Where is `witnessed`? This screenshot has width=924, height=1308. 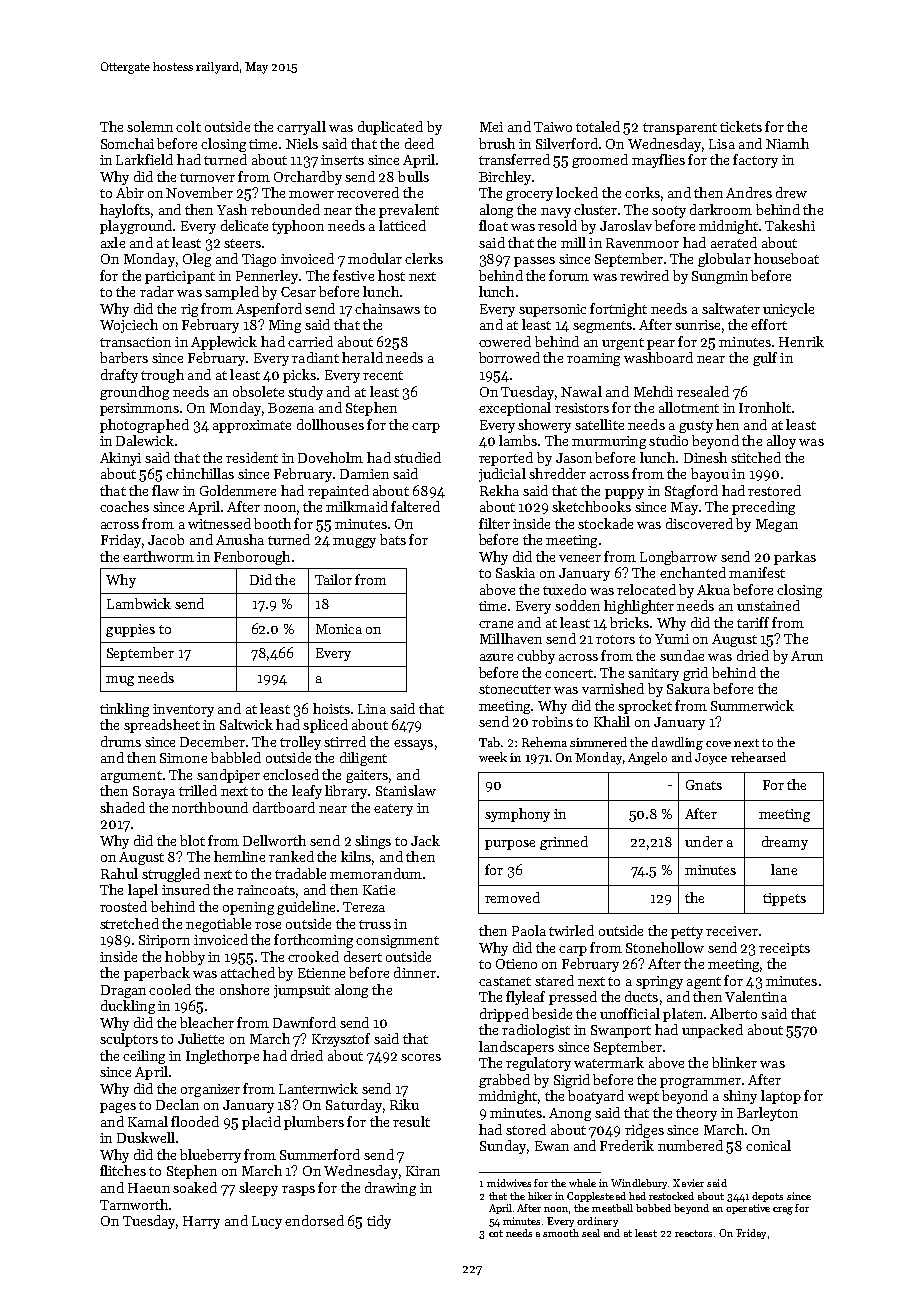 witnessed is located at coordinates (219, 523).
